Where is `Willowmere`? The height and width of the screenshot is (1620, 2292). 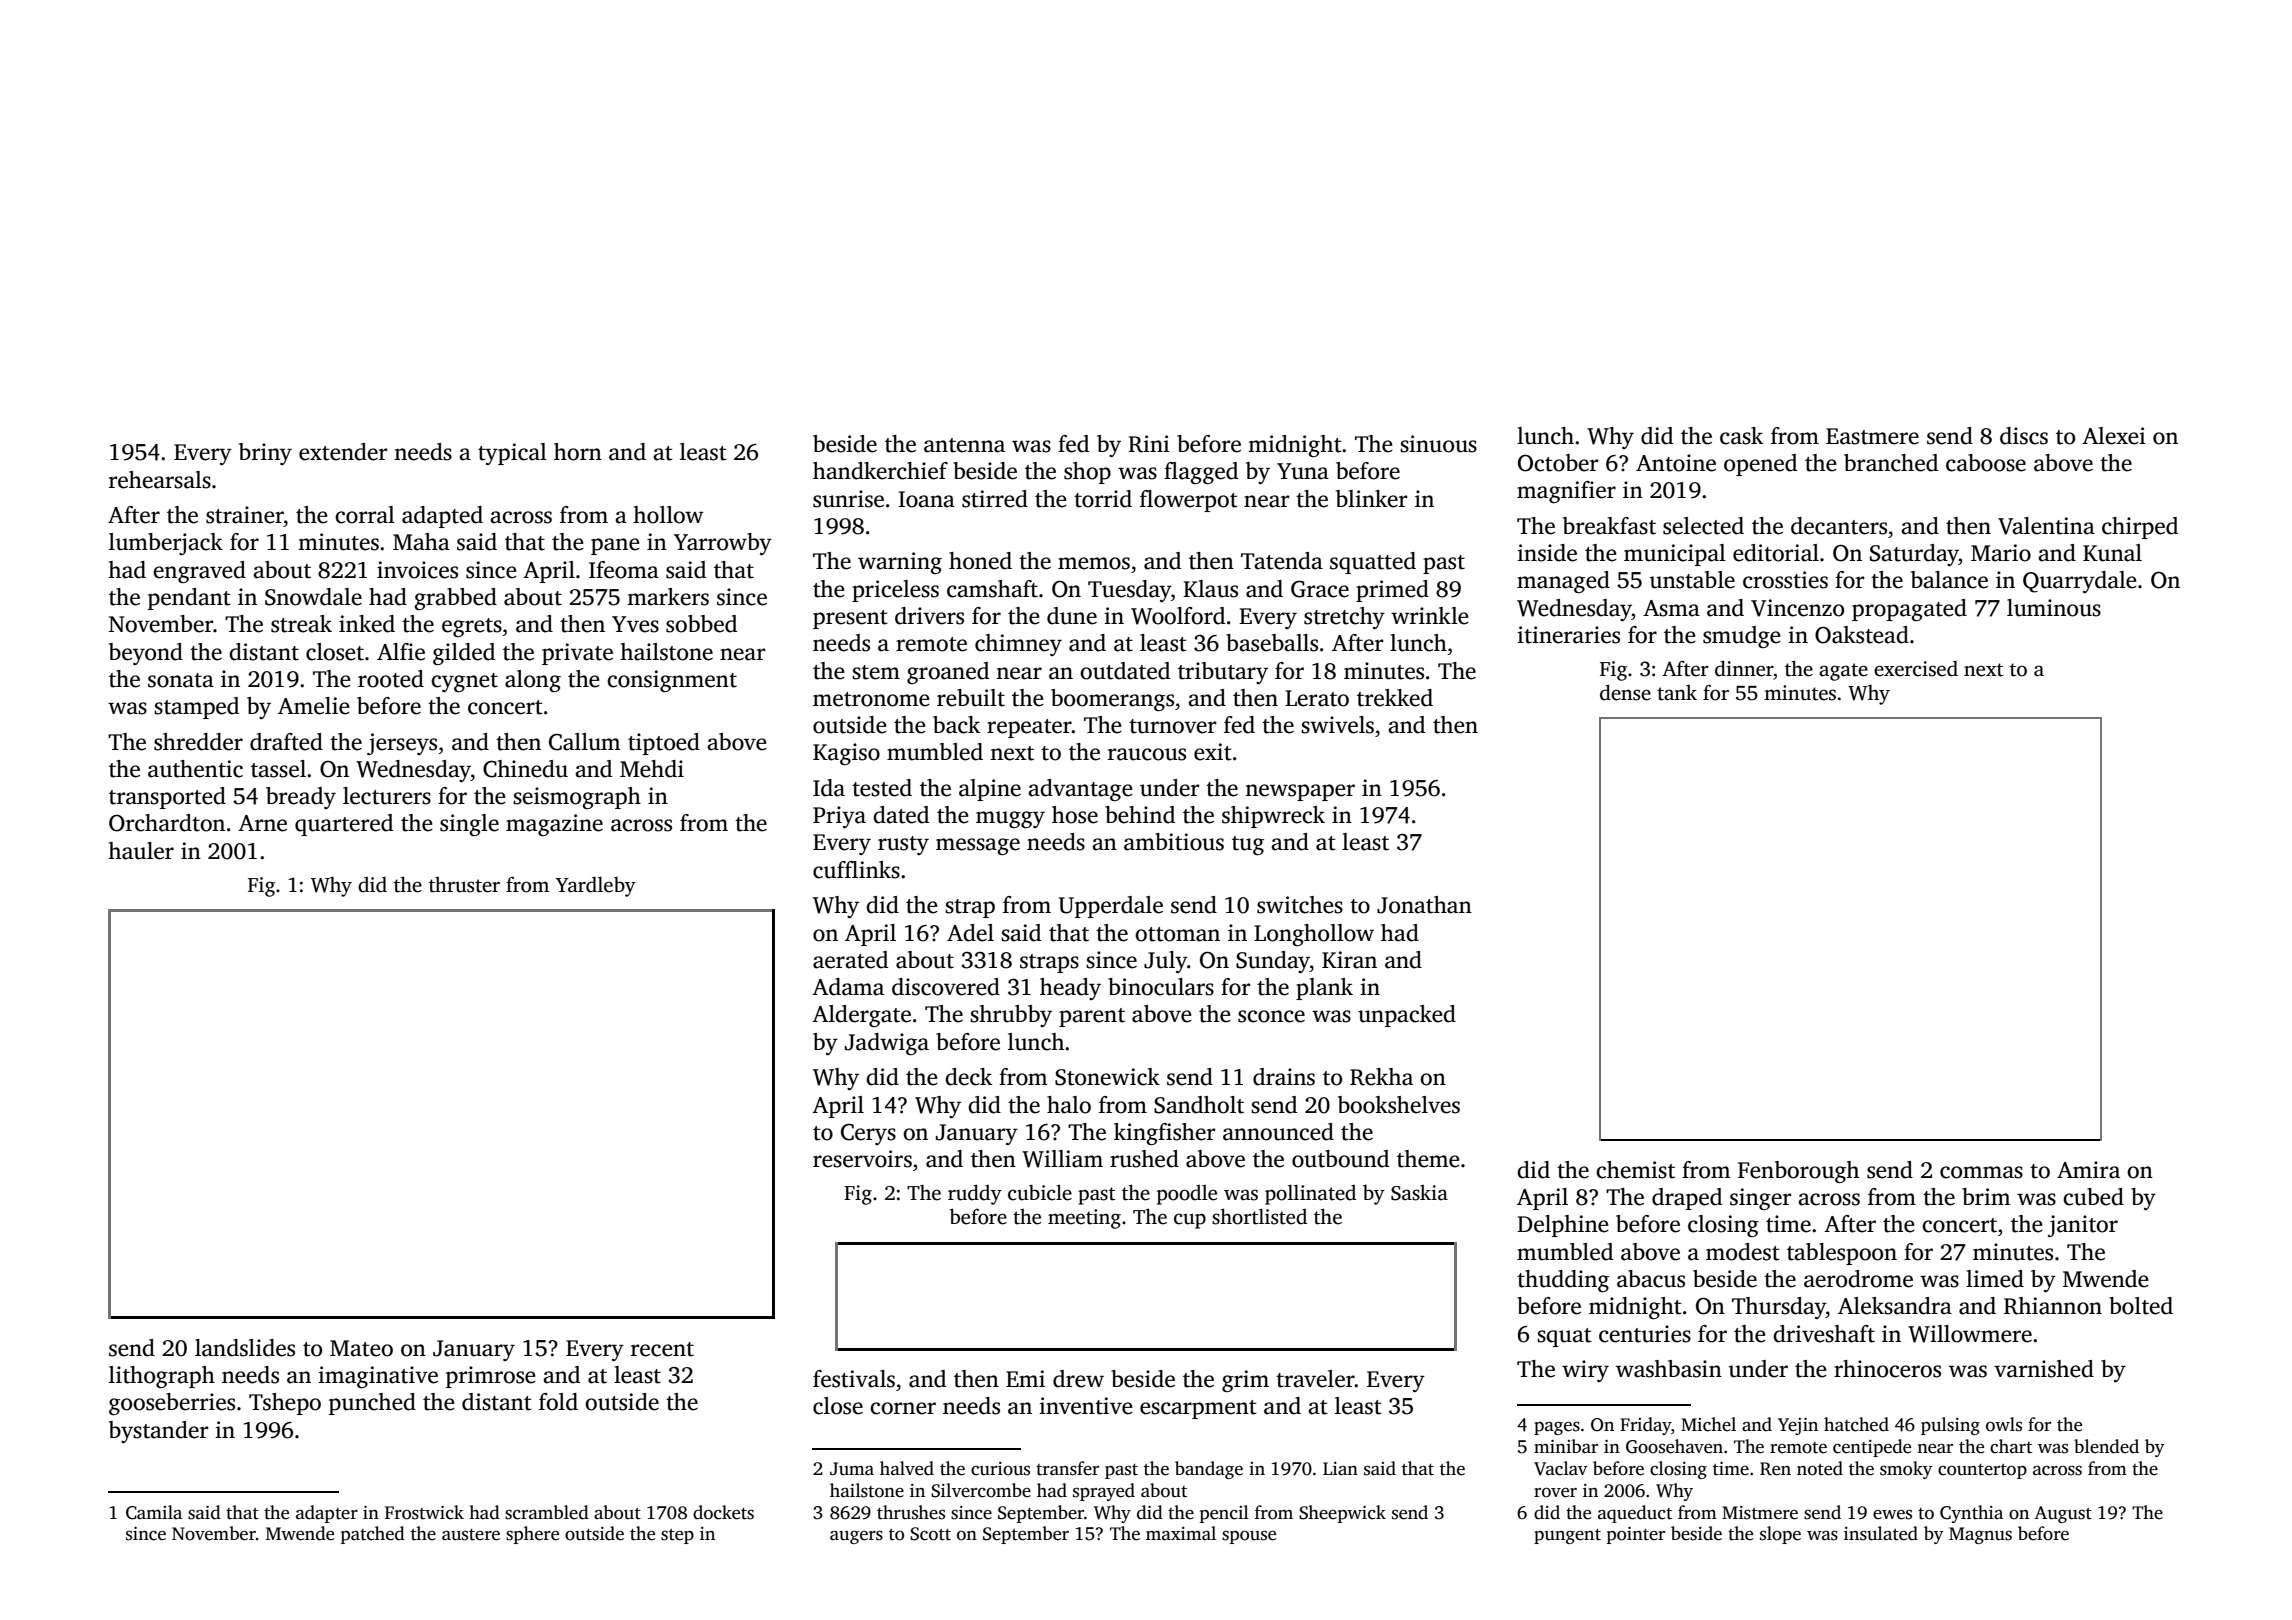
Willowmere is located at coordinates (1970, 1334).
